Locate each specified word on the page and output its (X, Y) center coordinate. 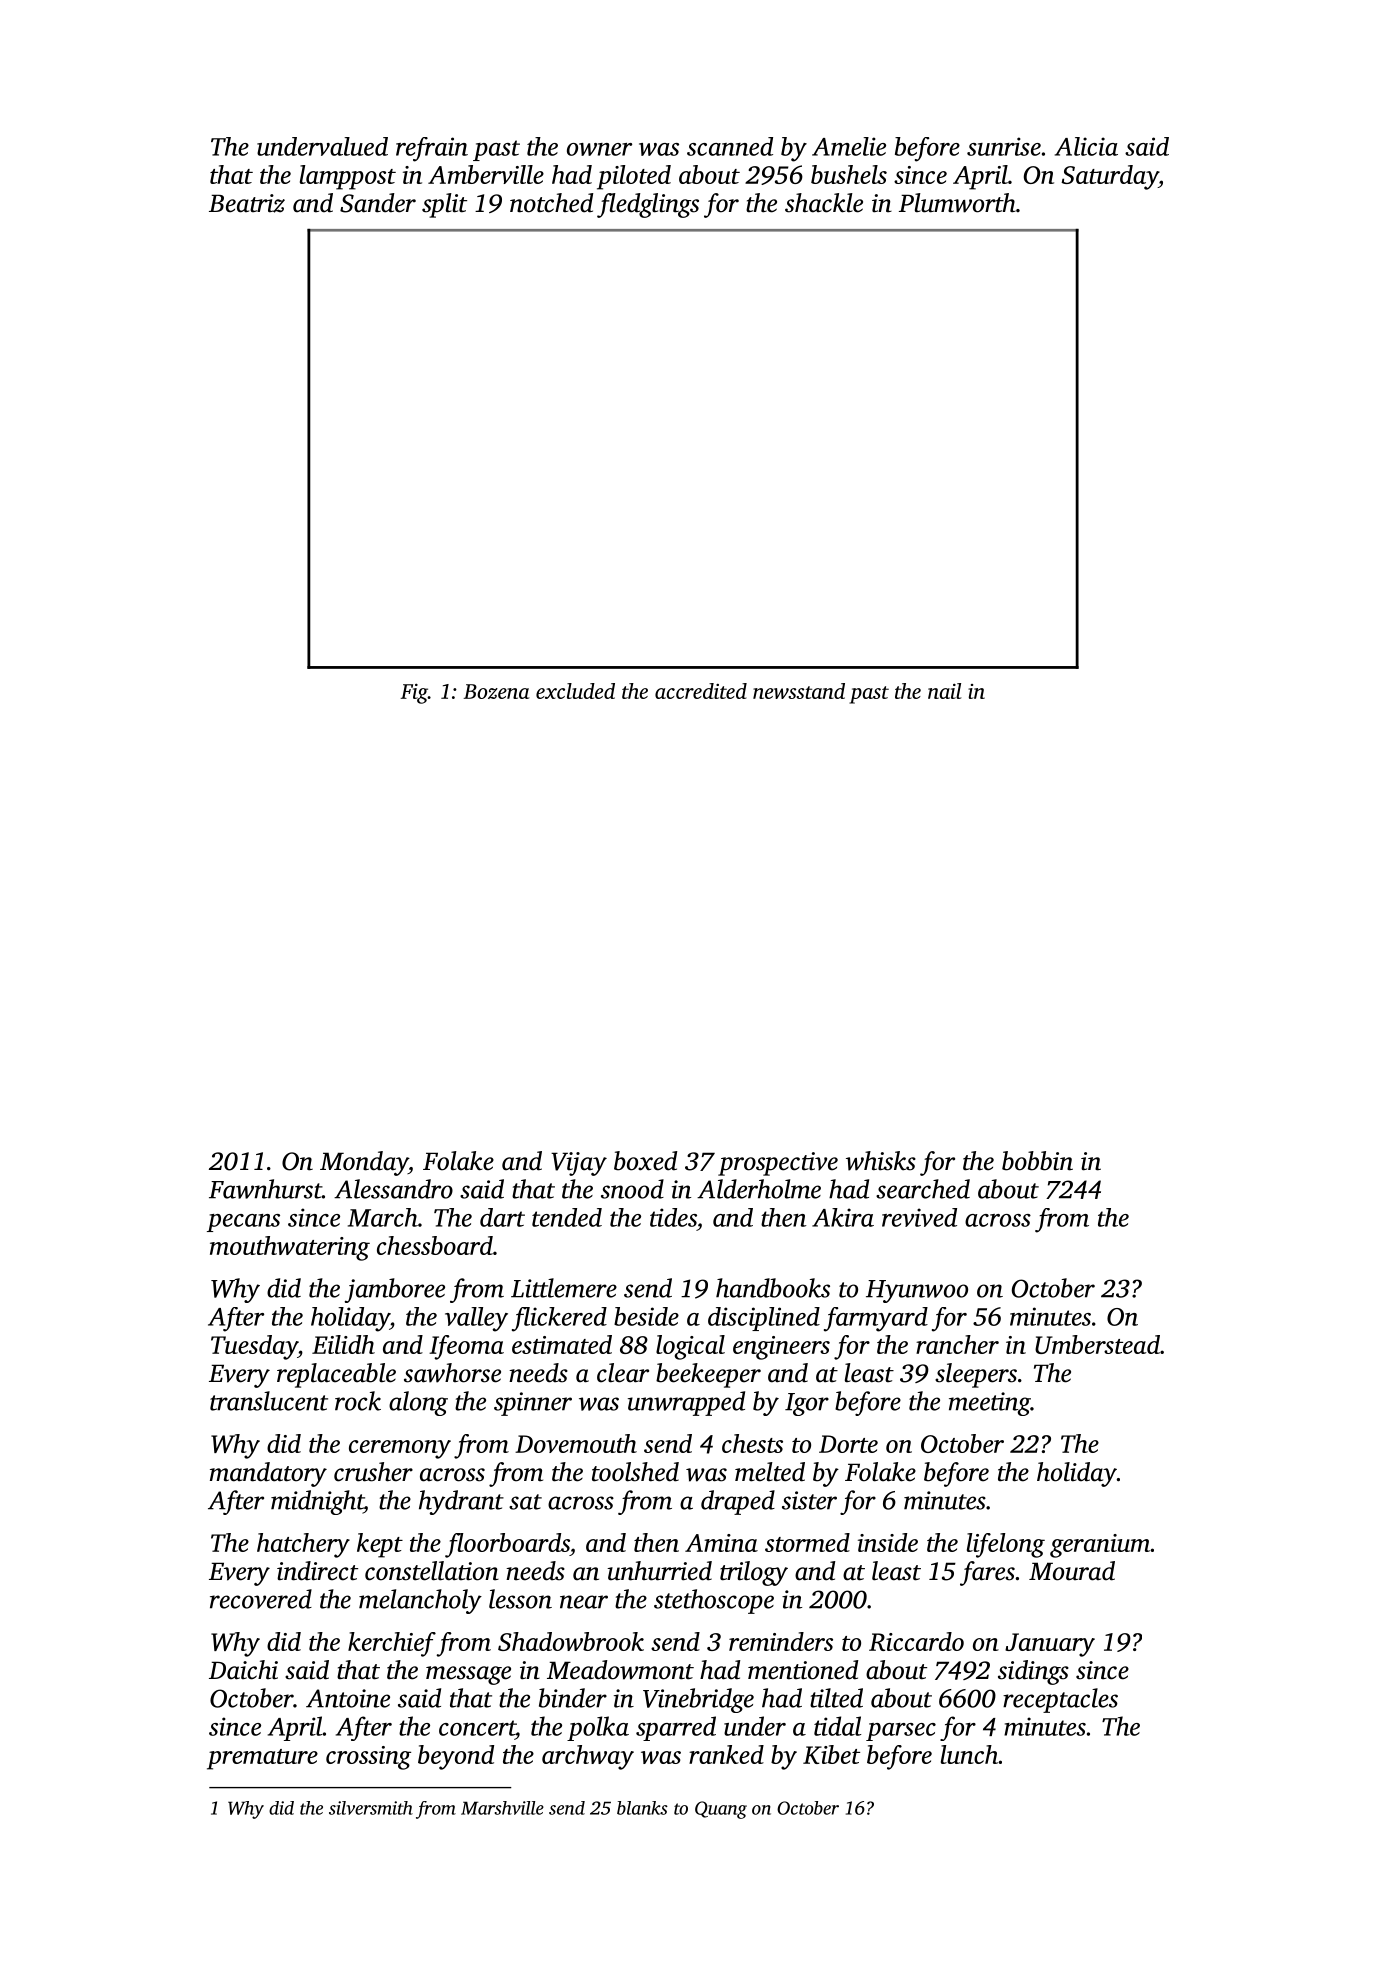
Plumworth (957, 203)
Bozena (496, 691)
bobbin (1037, 1161)
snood (632, 1189)
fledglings (648, 205)
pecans (243, 1223)
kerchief (392, 1644)
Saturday (1110, 177)
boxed (645, 1161)
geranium (1100, 1546)
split (444, 205)
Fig (414, 694)
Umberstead (1097, 1344)
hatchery (303, 1545)
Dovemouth (576, 1443)
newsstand (799, 691)
